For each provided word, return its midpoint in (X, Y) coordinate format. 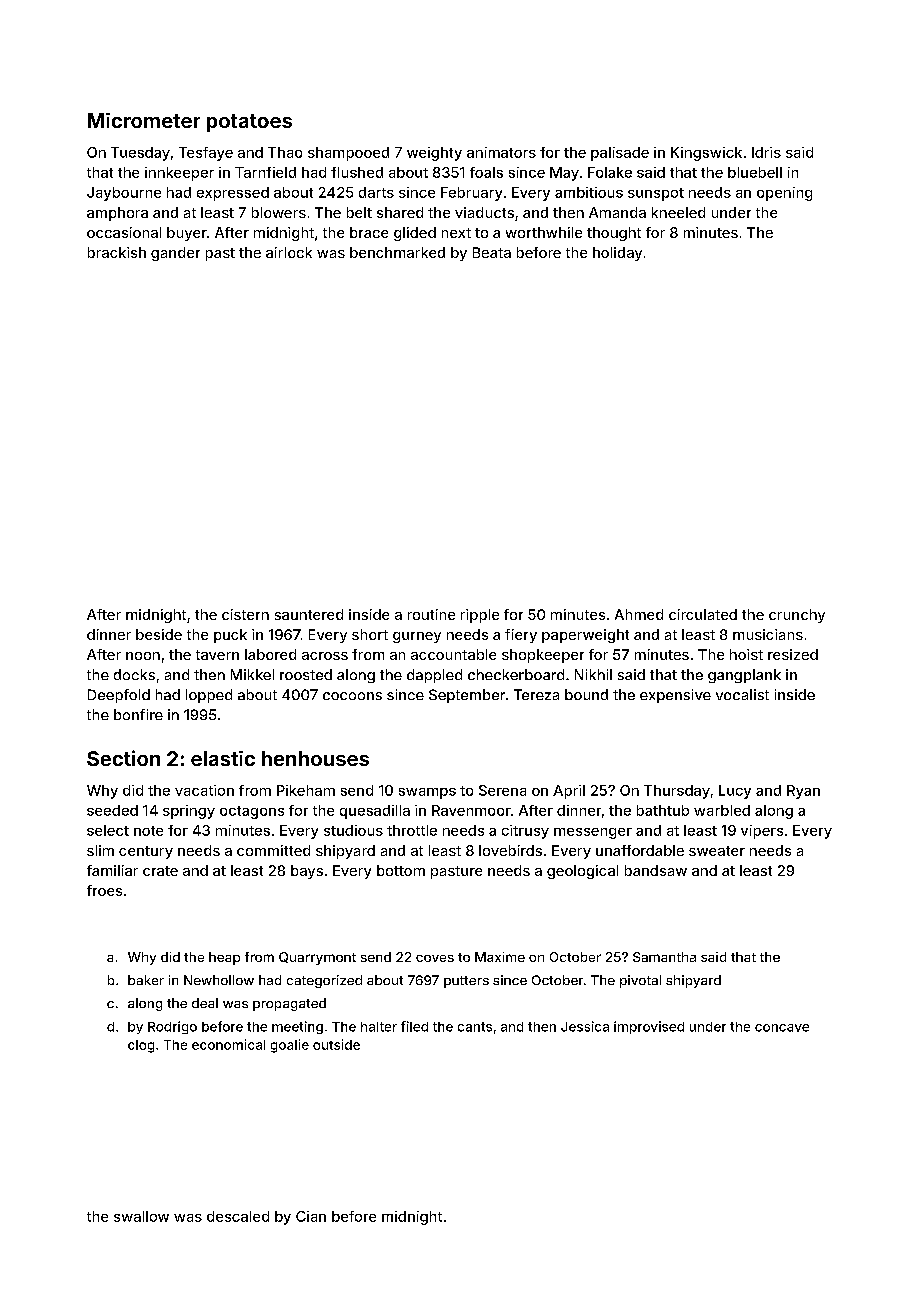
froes (104, 890)
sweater (717, 851)
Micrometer (144, 120)
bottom (401, 870)
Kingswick (706, 154)
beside (159, 634)
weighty (434, 154)
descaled (238, 1216)
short (370, 634)
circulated (703, 614)
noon (143, 656)
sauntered (309, 614)
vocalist (742, 694)
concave (782, 1028)
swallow (141, 1216)
